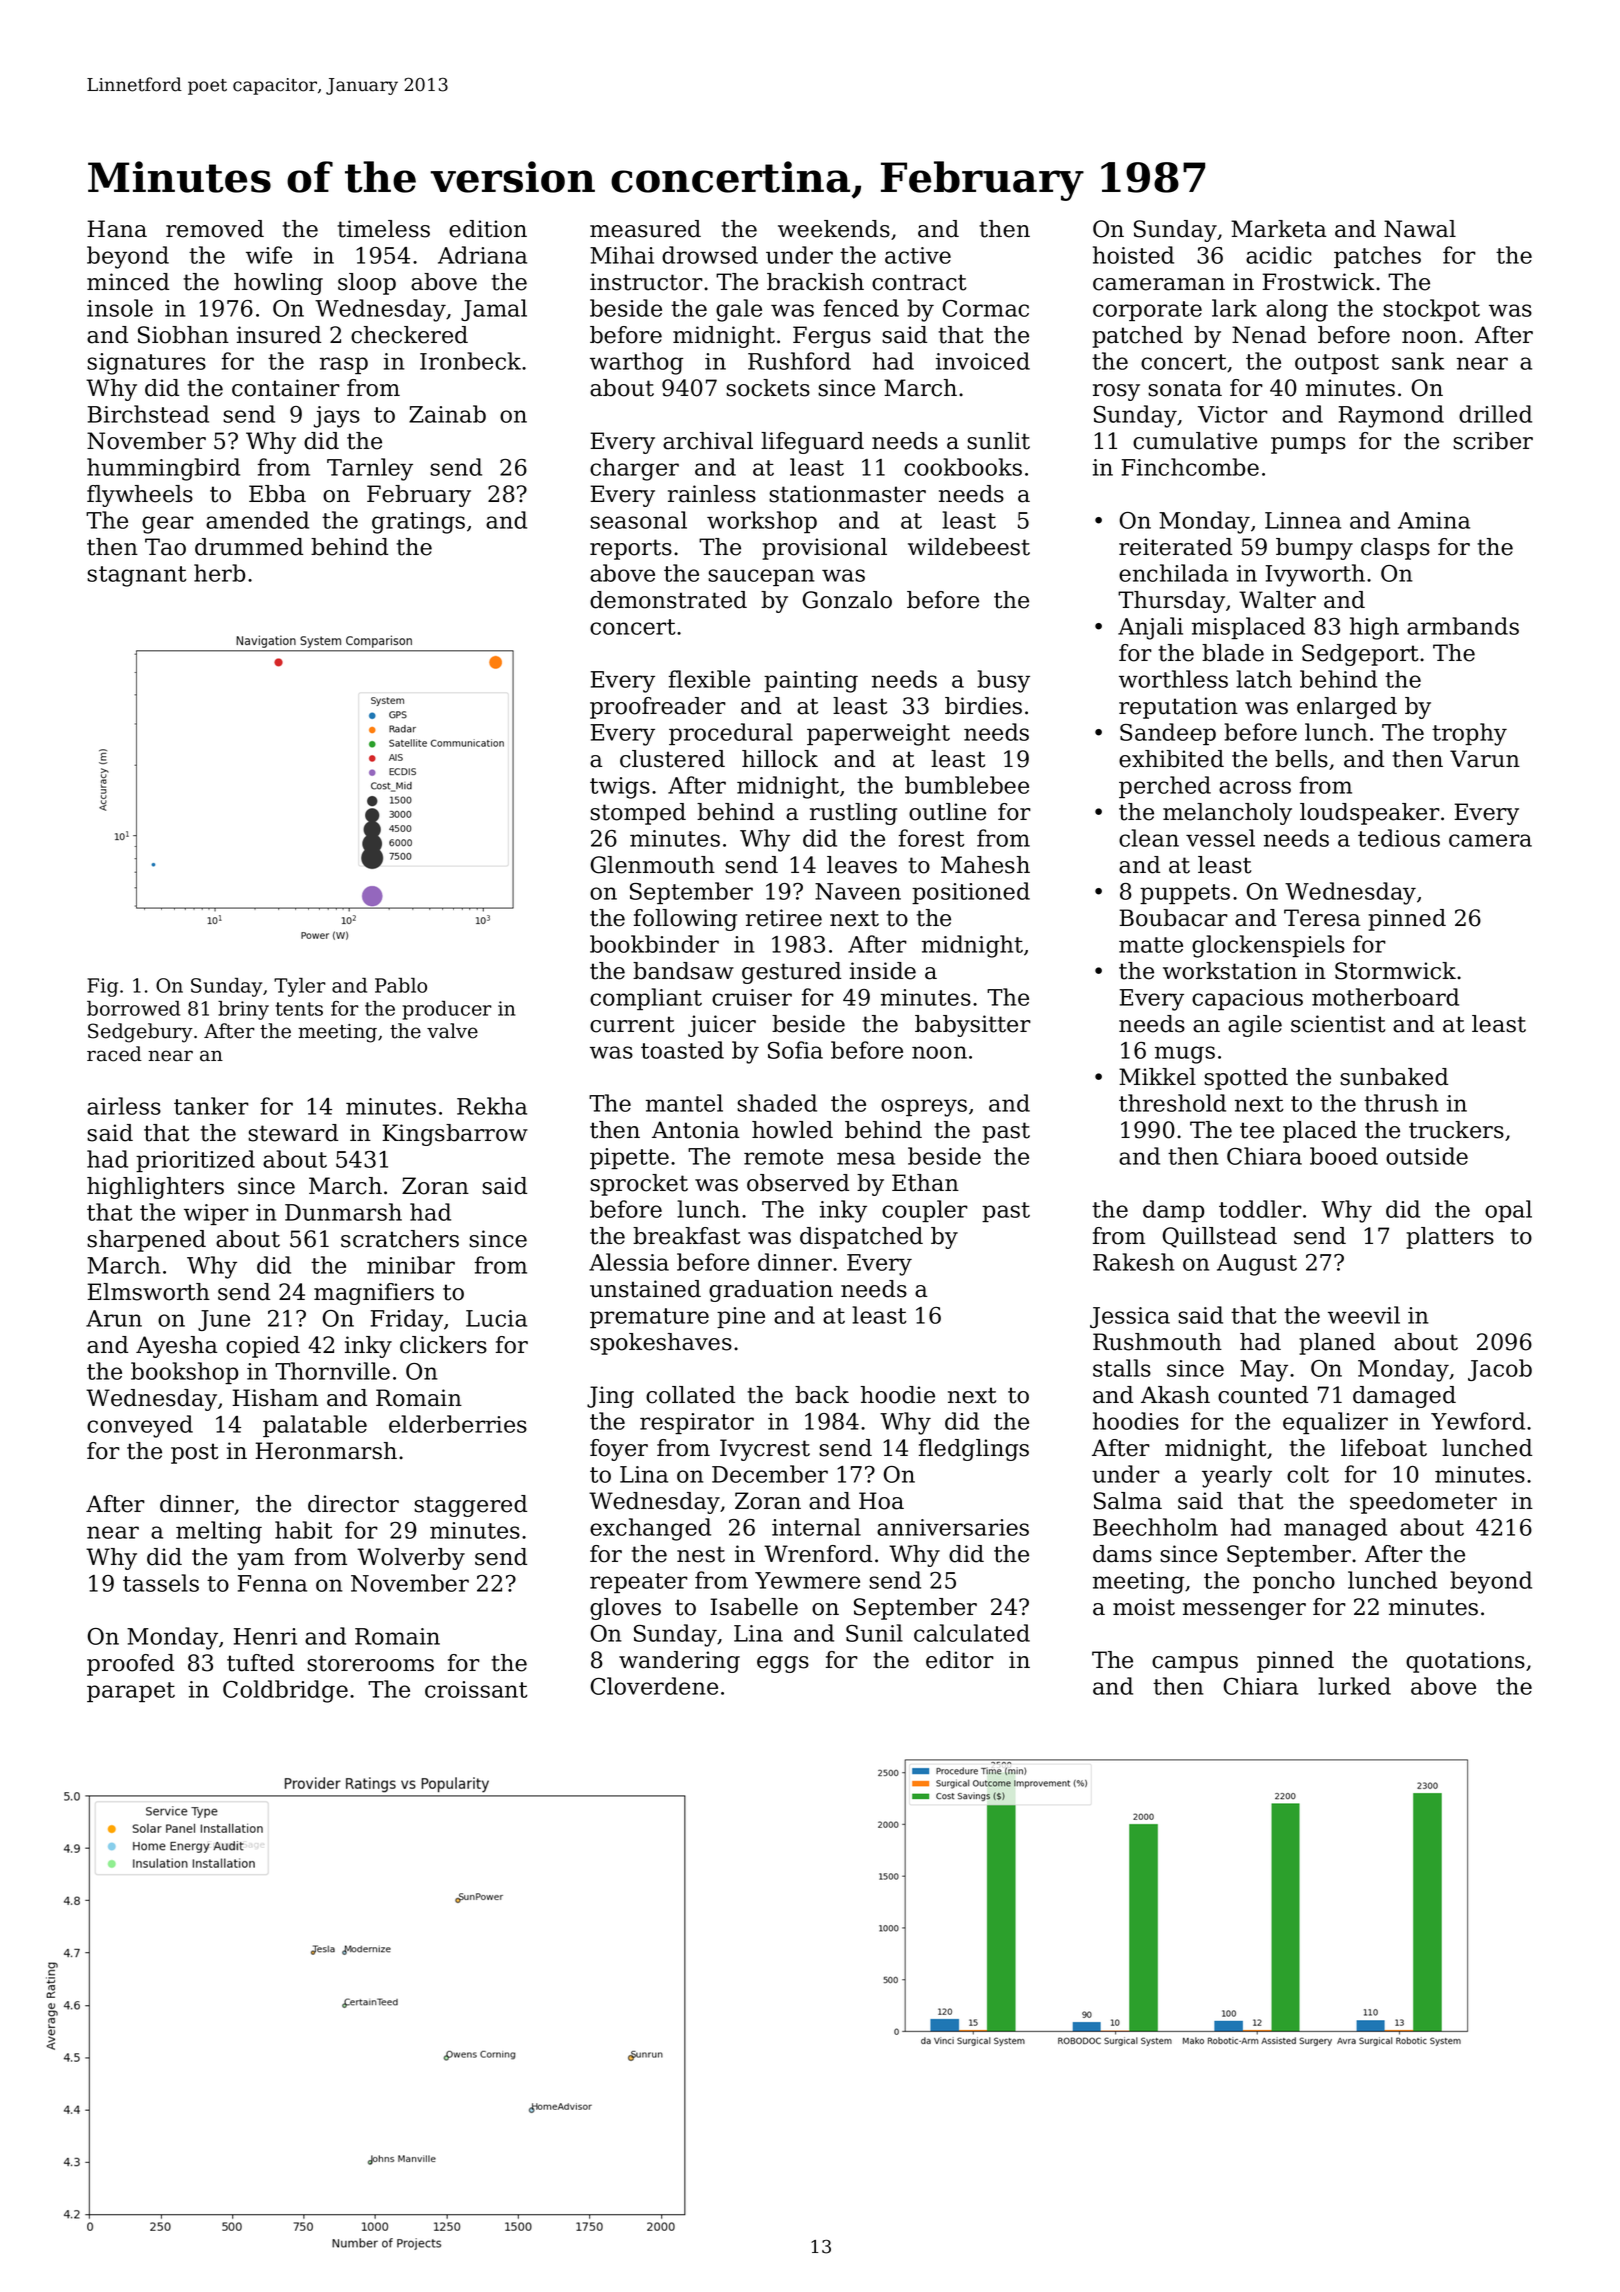 The height and width of the screenshot is (2292, 1620). Describe the element at coordinates (215, 229) in the screenshot. I see `removed` at that location.
